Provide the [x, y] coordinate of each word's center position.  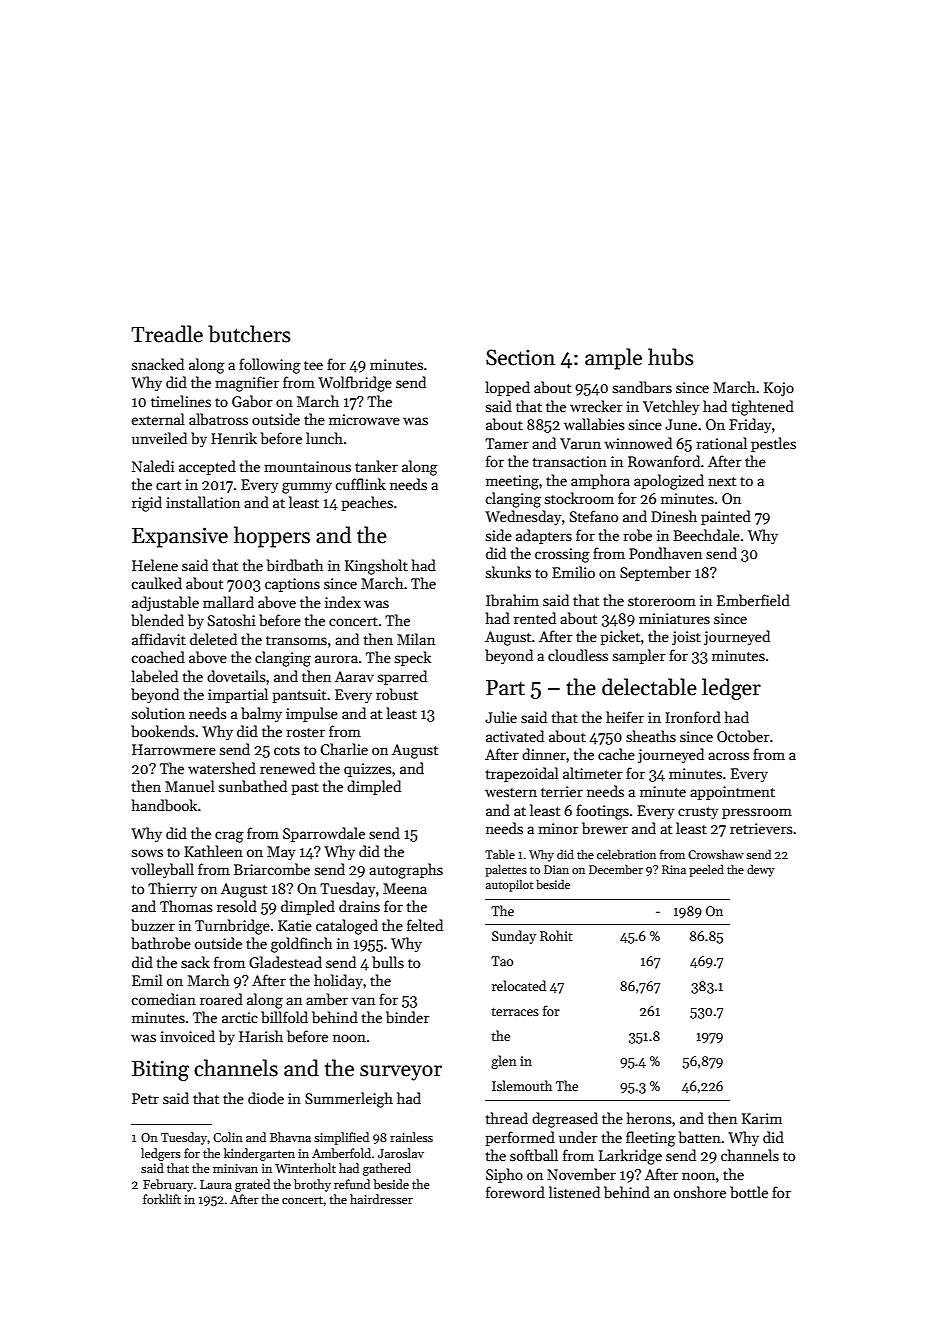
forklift [162, 1199]
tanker [376, 466]
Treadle [167, 334]
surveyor [401, 1073]
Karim [762, 1118]
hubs [671, 357]
